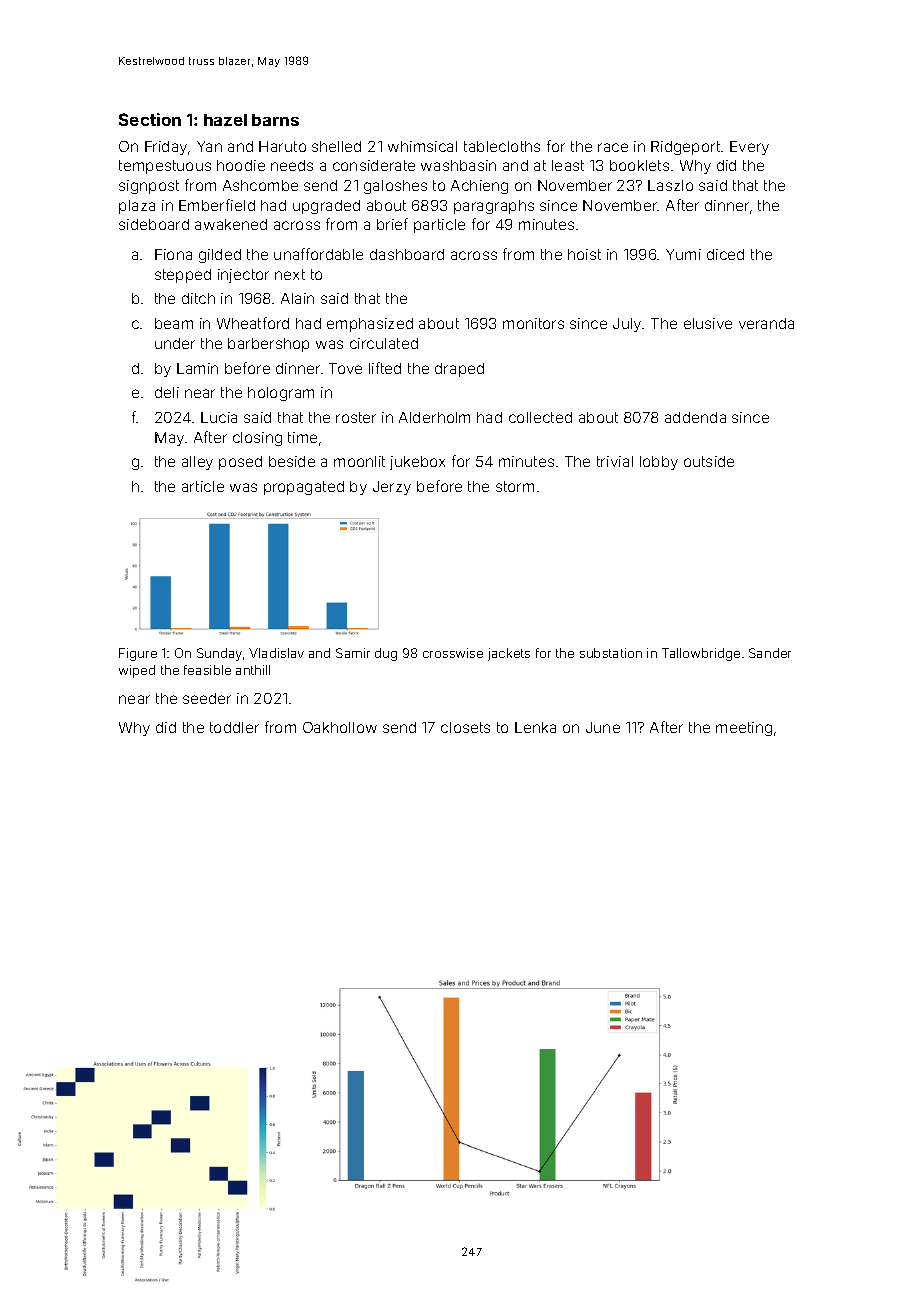  What do you see at coordinates (243, 276) in the screenshot?
I see `injector` at bounding box center [243, 276].
